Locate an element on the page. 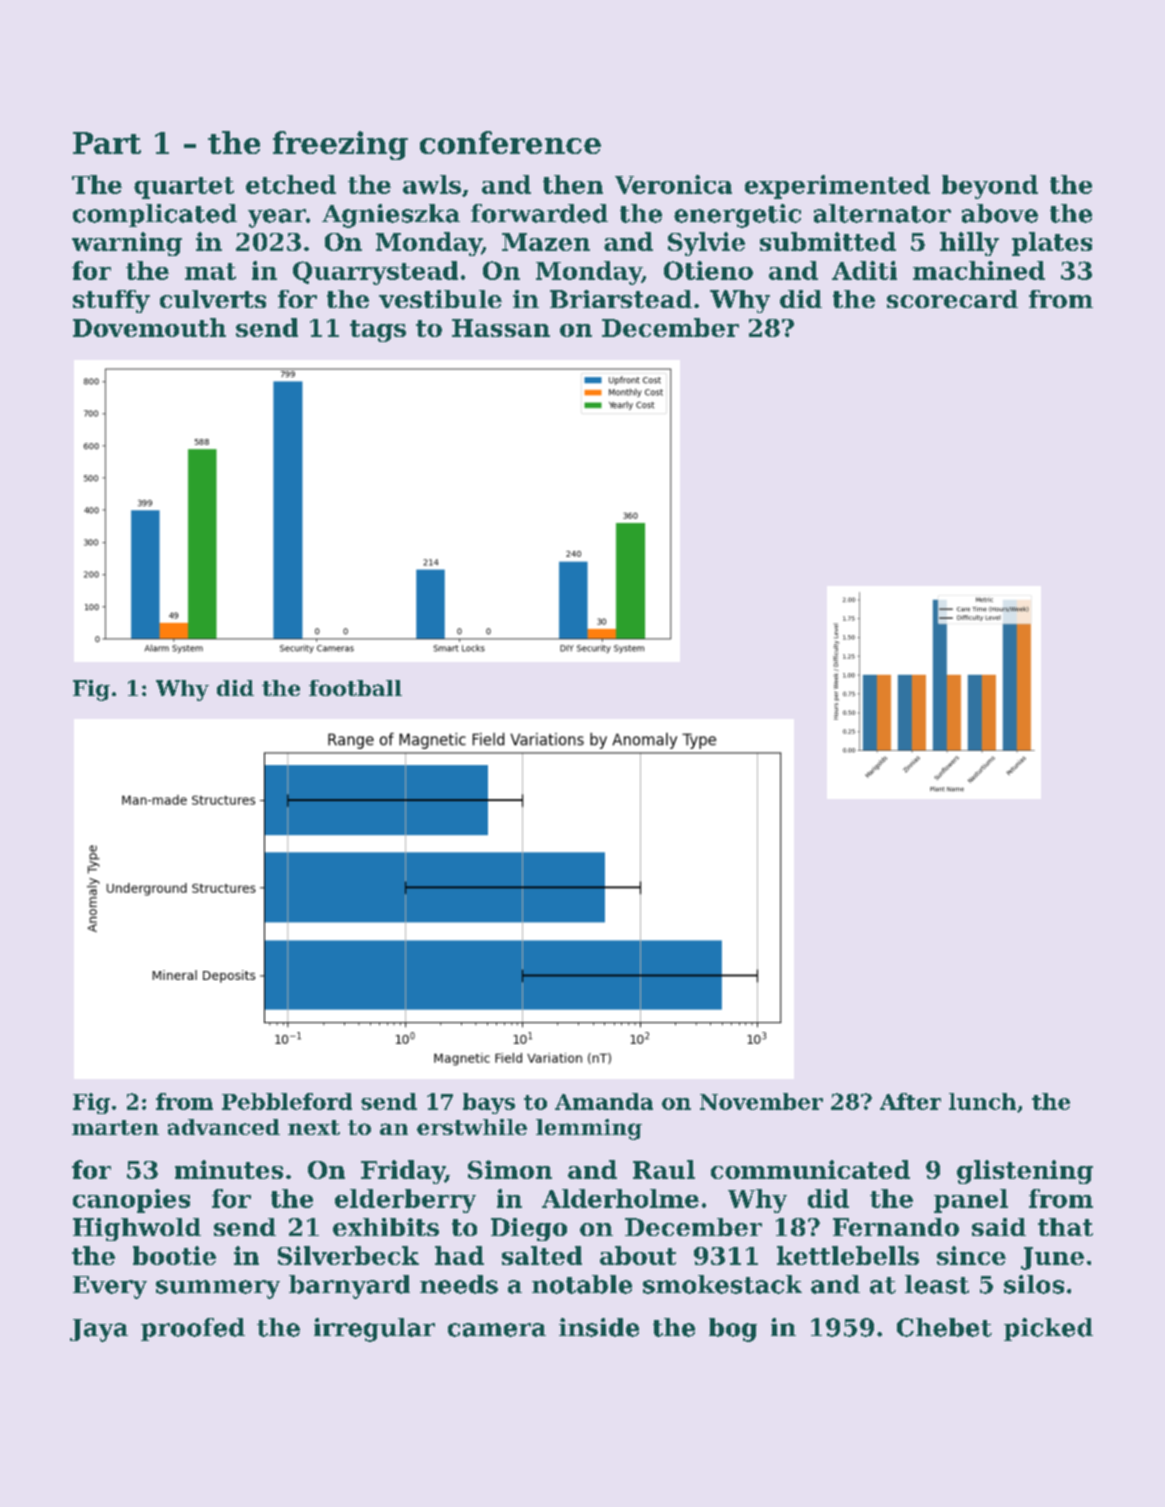  conference is located at coordinates (510, 142).
